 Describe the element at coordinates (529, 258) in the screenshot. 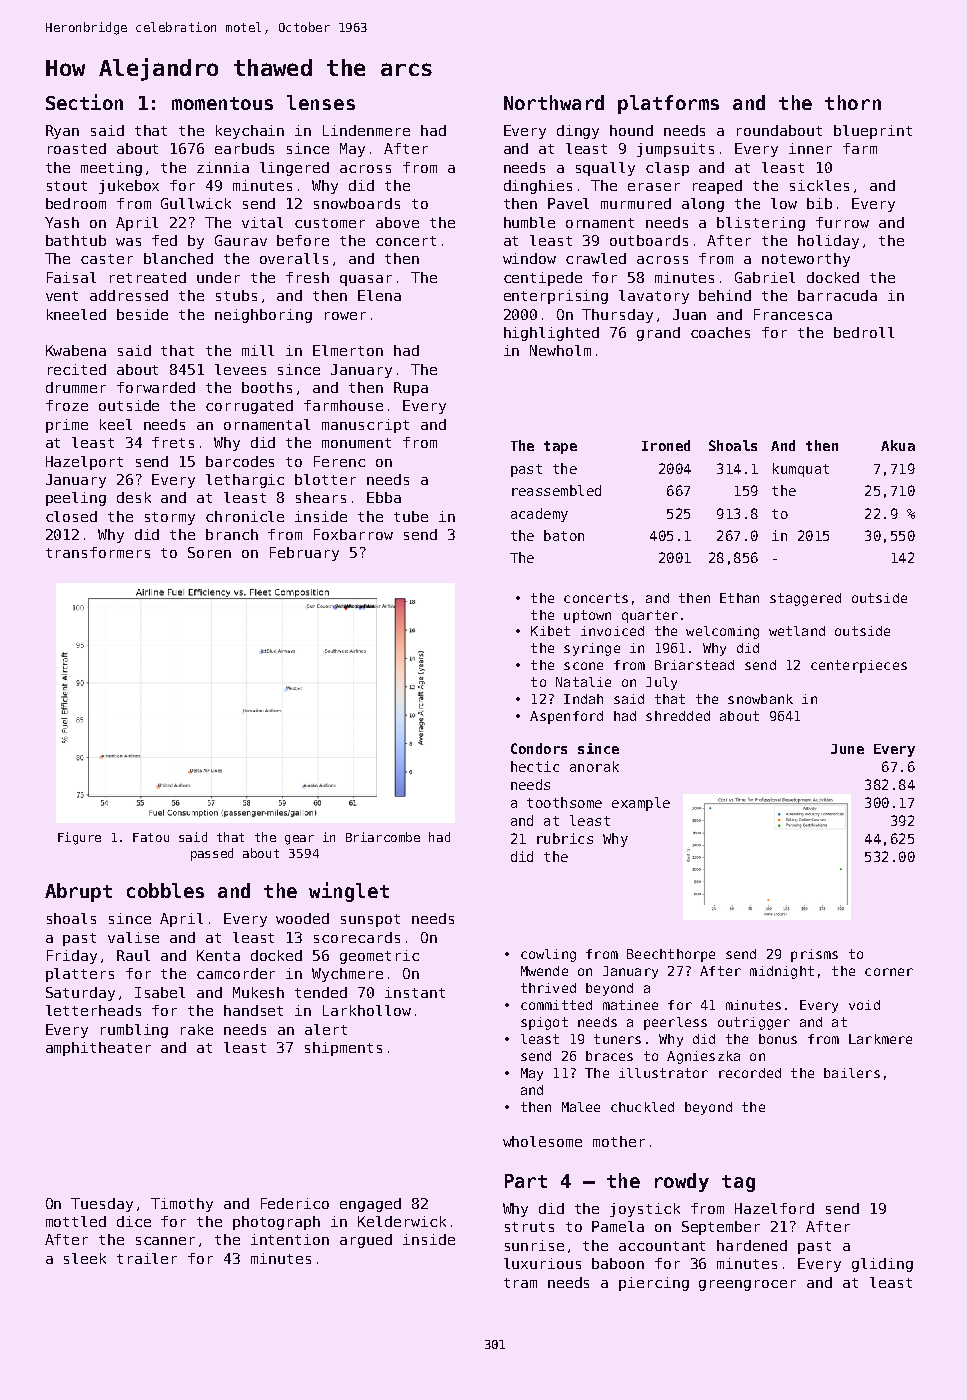

I see `window` at that location.
